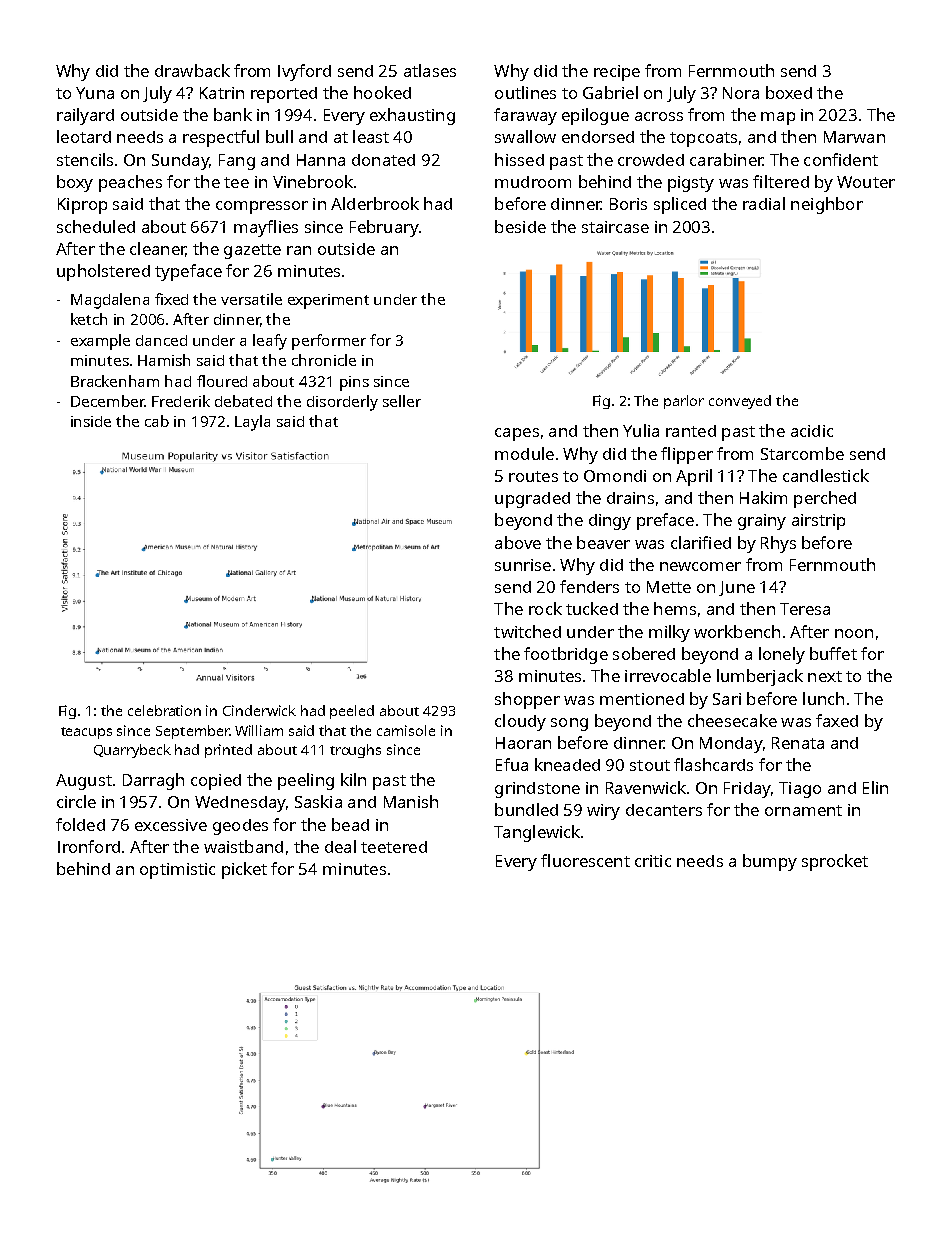 Image resolution: width=952 pixels, height=1233 pixels. I want to click on compressor, so click(262, 207).
